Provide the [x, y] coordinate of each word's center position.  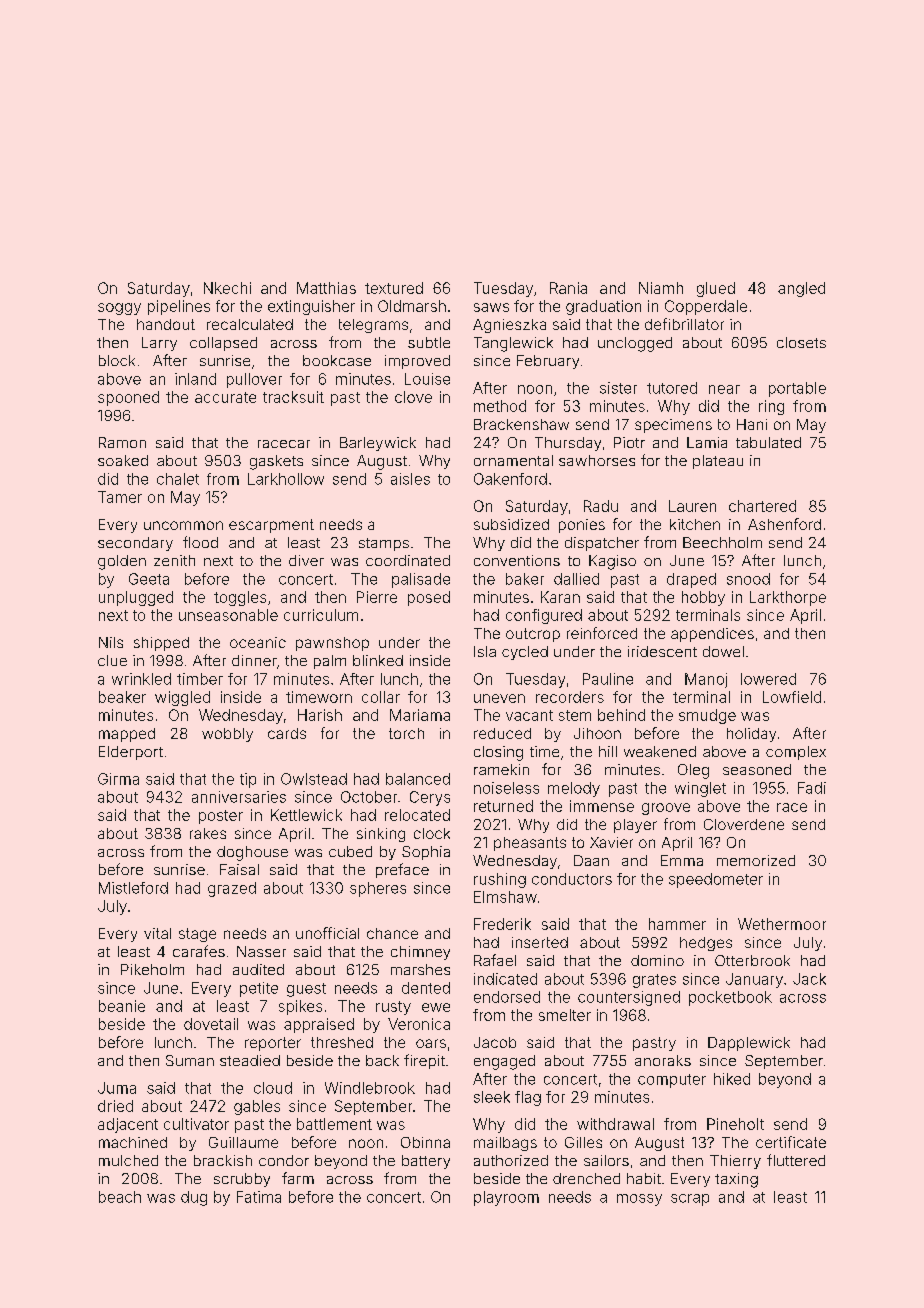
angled [801, 289]
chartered [762, 506]
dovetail [211, 1024]
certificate [791, 1142]
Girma [118, 779]
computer [672, 1081]
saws [491, 307]
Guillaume [243, 1142]
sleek [492, 1097]
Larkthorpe [788, 598]
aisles [410, 479]
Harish [320, 715]
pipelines [179, 307]
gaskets [276, 462]
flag [528, 1098]
